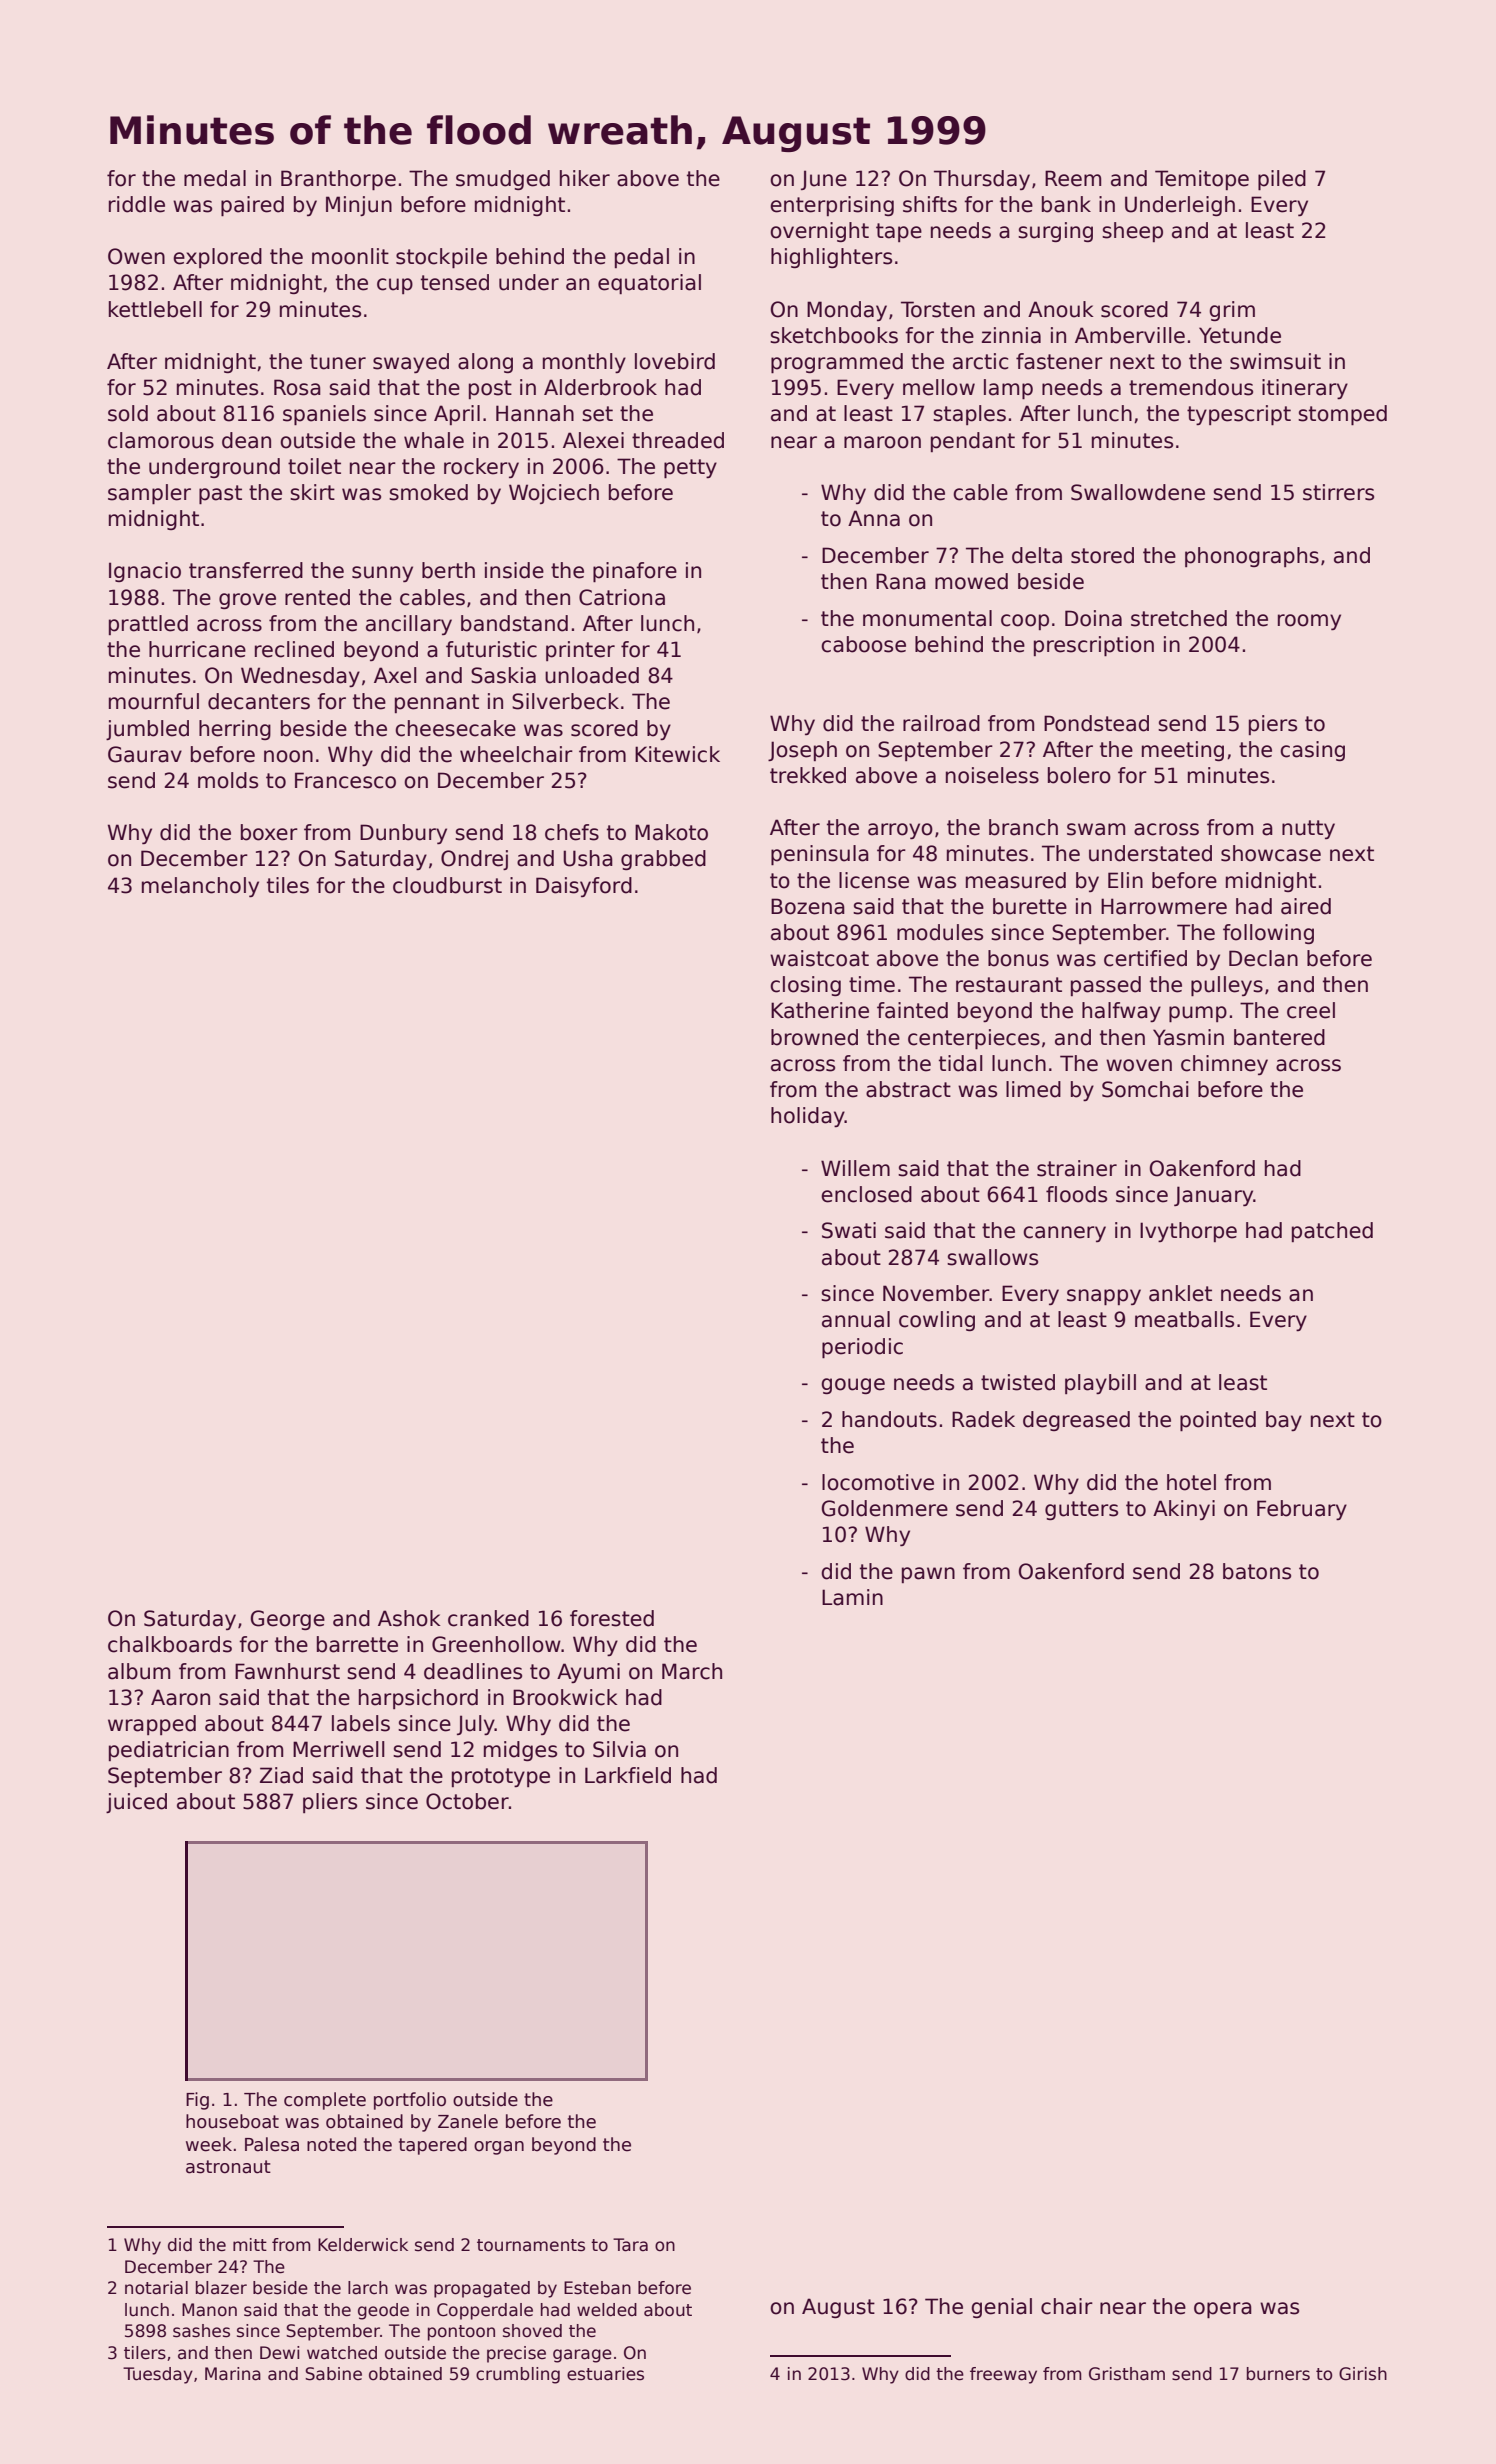  Describe the element at coordinates (409, 1618) in the page. I see `Ashok` at that location.
